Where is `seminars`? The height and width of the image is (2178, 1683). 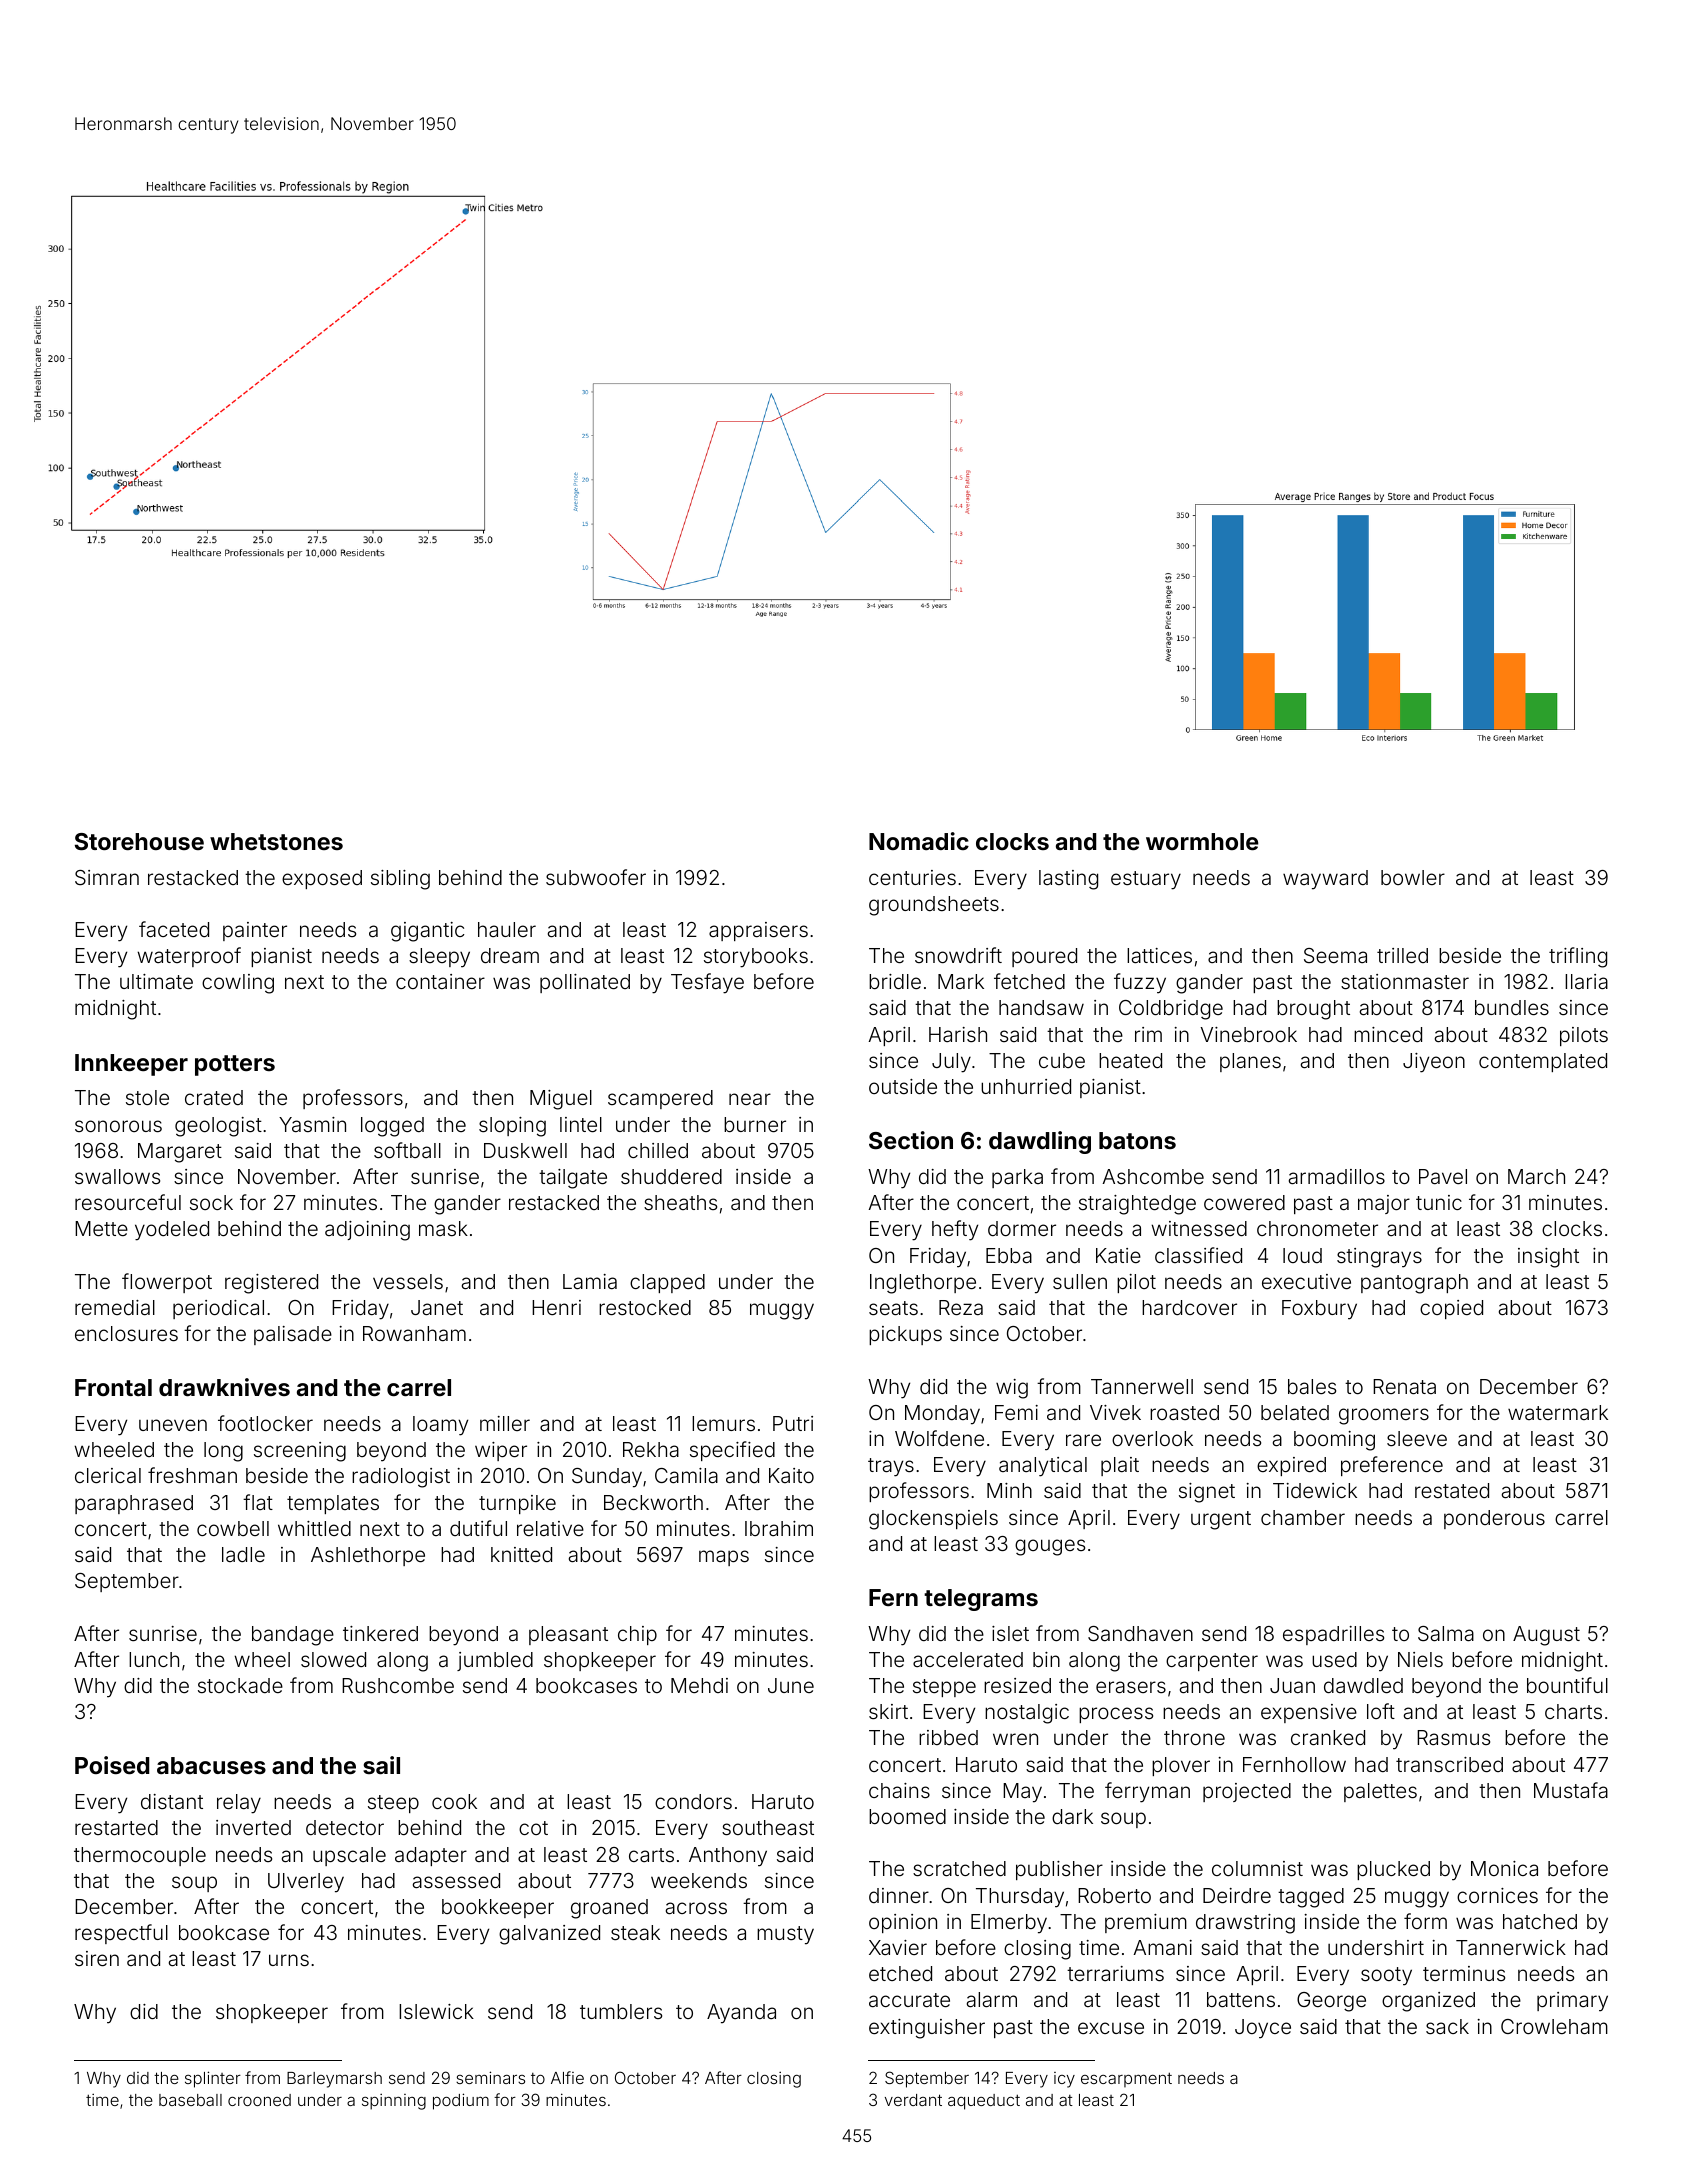 seminars is located at coordinates (490, 2077).
